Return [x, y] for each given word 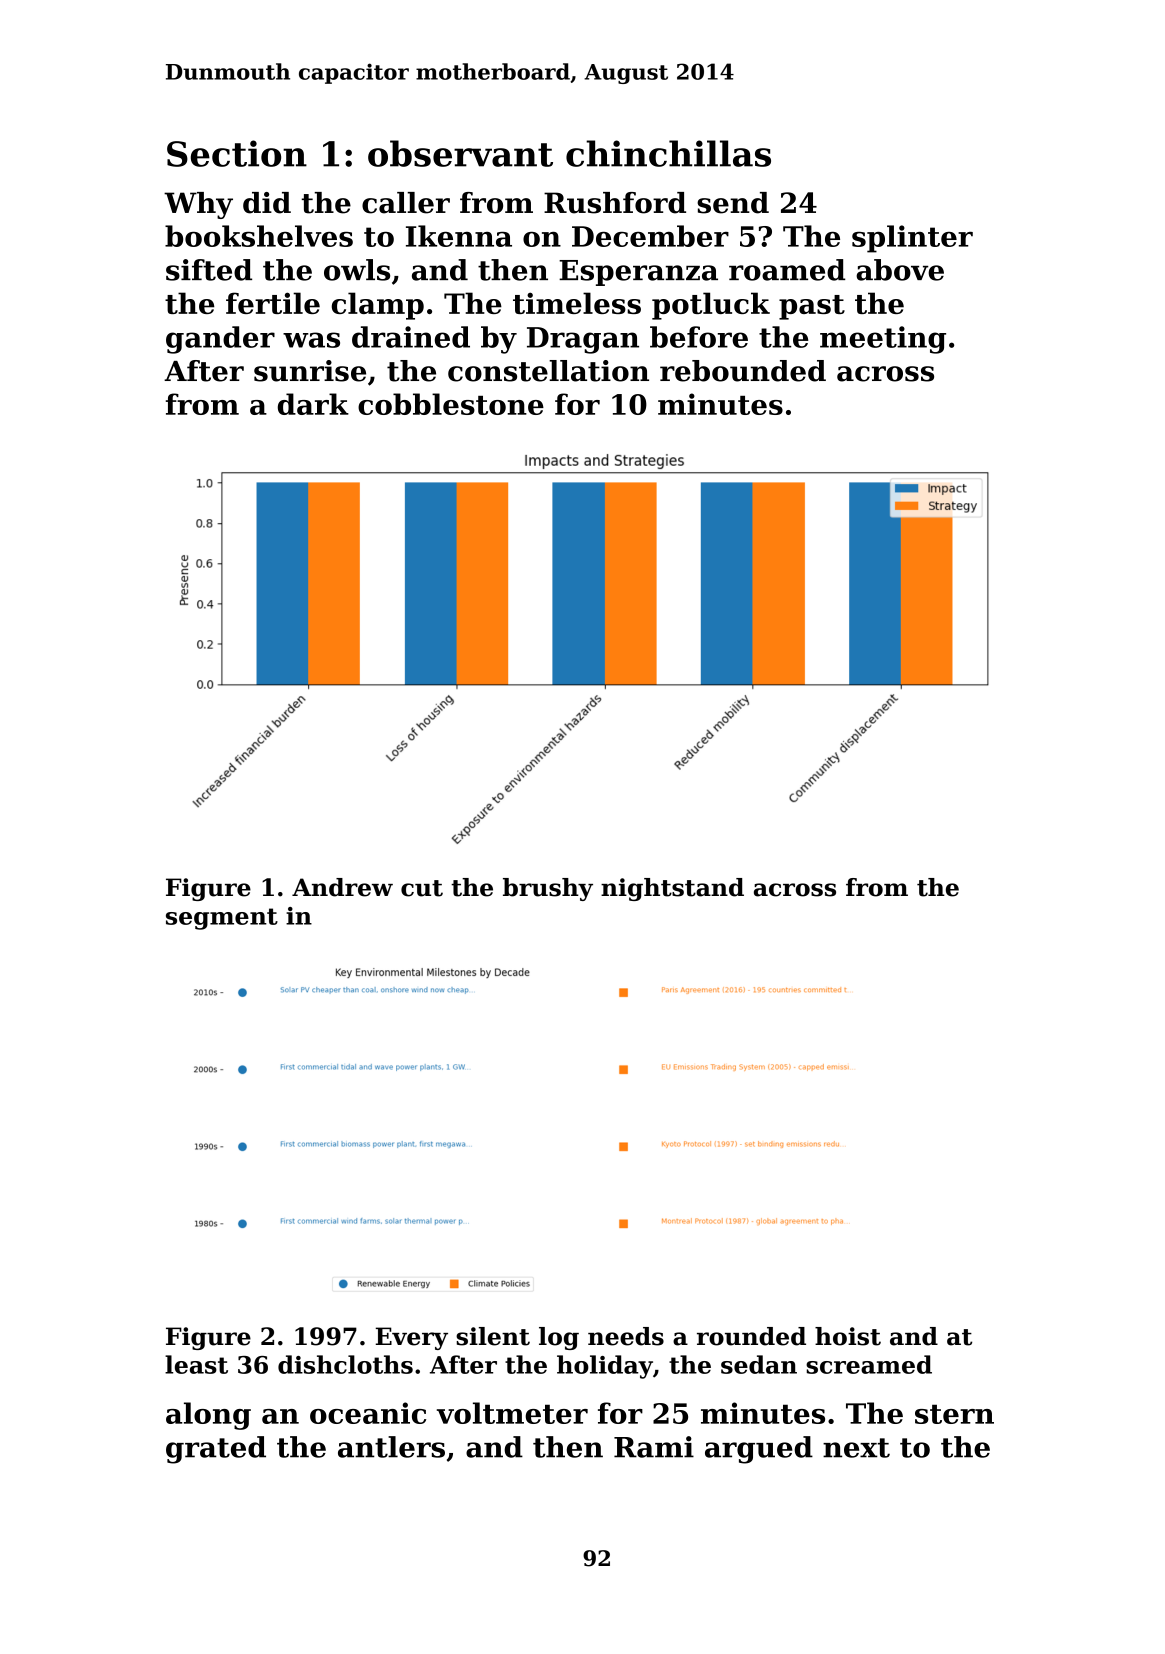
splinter [912, 239]
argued [759, 1450]
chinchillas [668, 153]
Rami [654, 1447]
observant [460, 153]
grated [216, 1450]
